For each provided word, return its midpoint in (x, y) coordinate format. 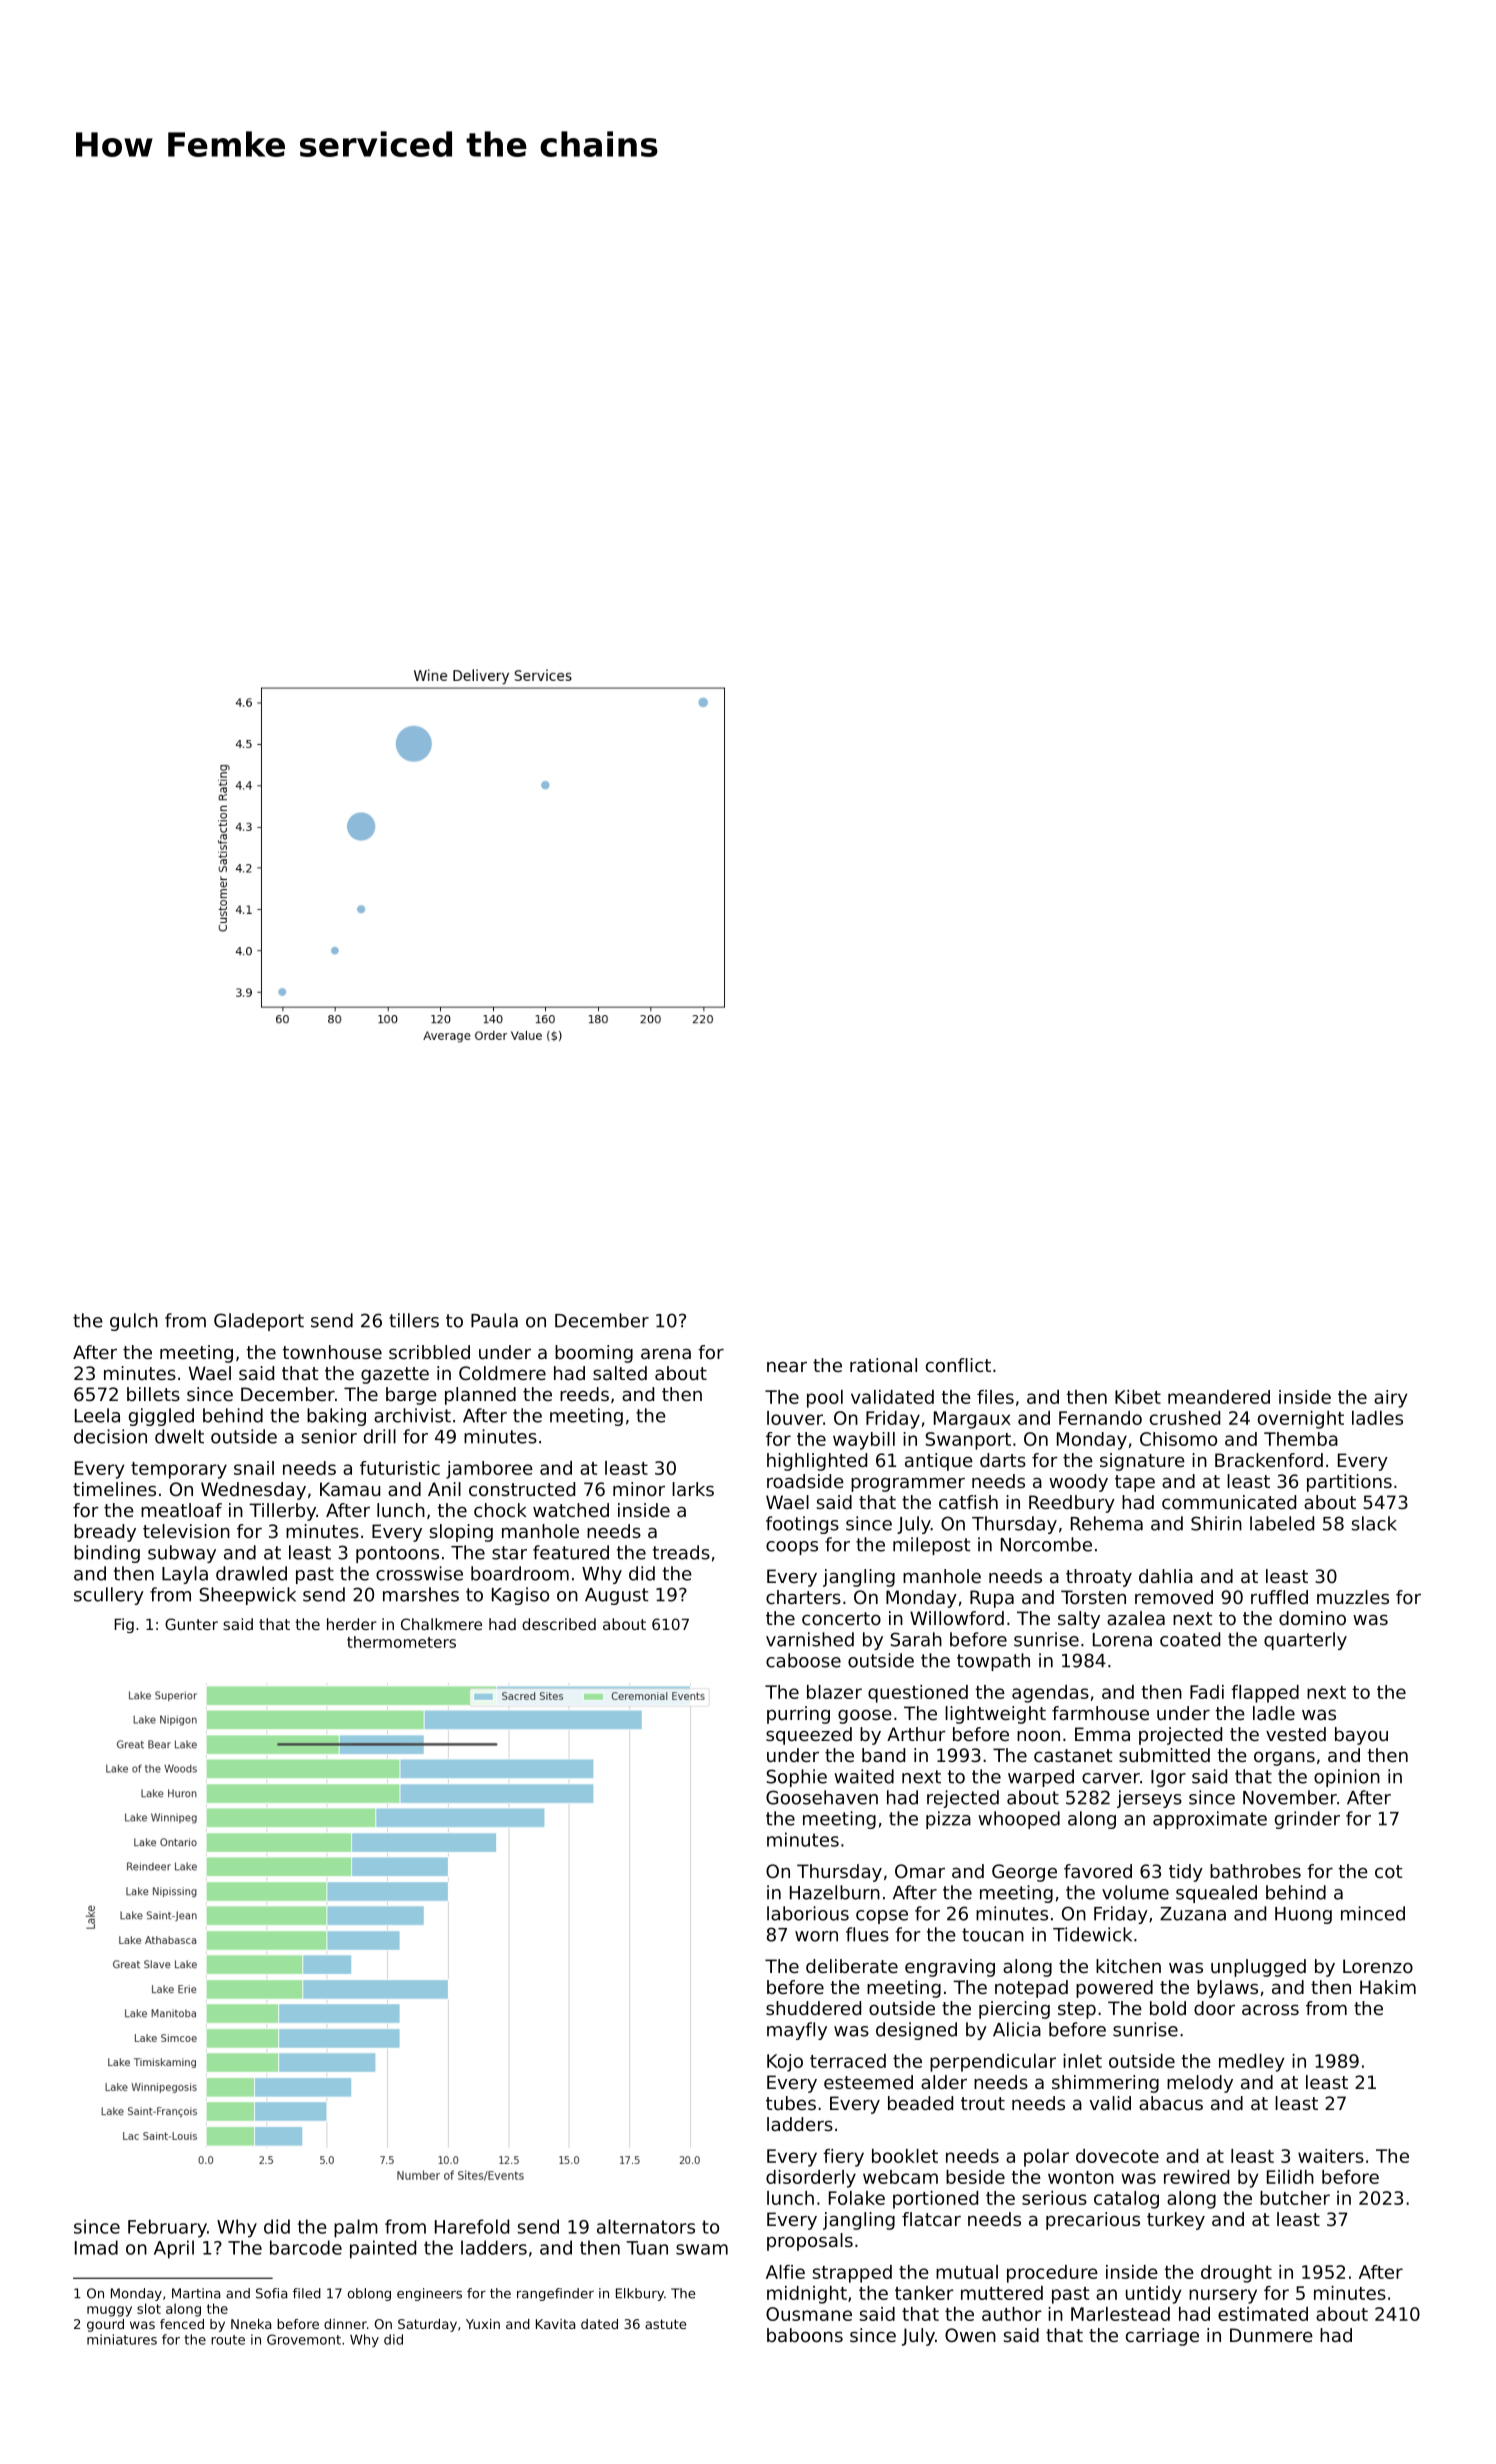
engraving (950, 1968)
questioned (918, 1694)
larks (693, 1489)
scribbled (429, 1352)
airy (1390, 1399)
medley (1251, 2063)
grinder (1307, 1820)
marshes (421, 1594)
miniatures (122, 2339)
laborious (808, 1913)
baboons (805, 2335)
